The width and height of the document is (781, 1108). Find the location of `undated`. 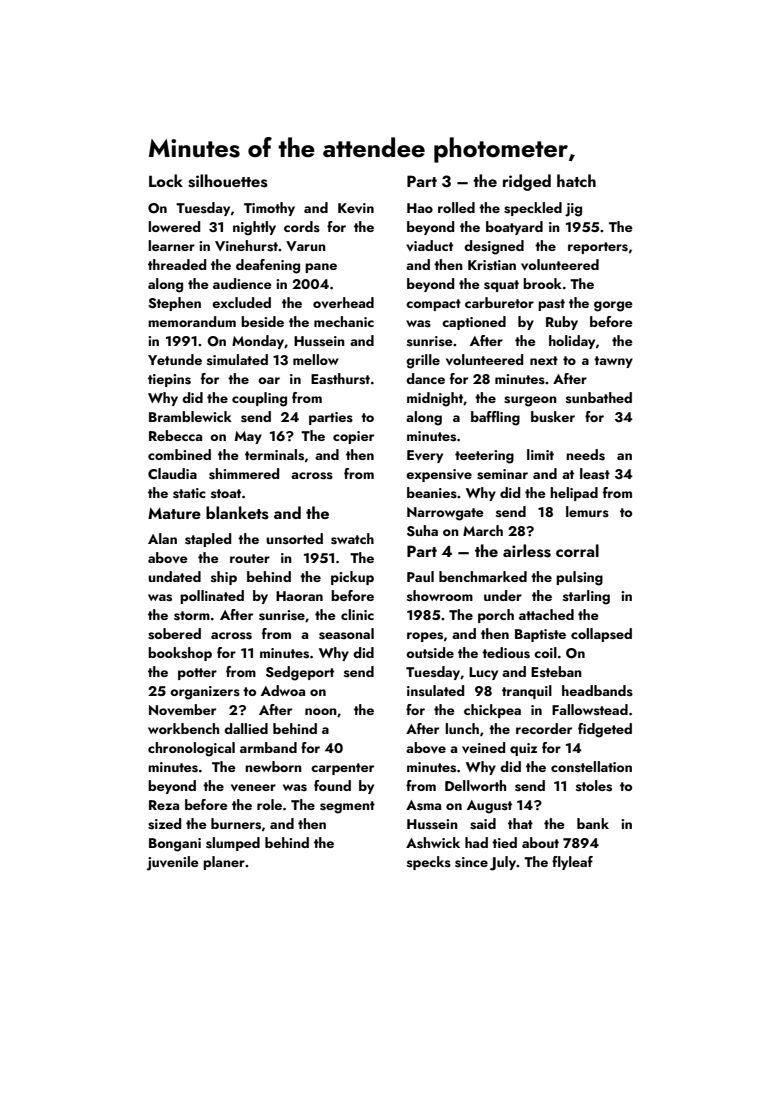

undated is located at coordinates (174, 576).
